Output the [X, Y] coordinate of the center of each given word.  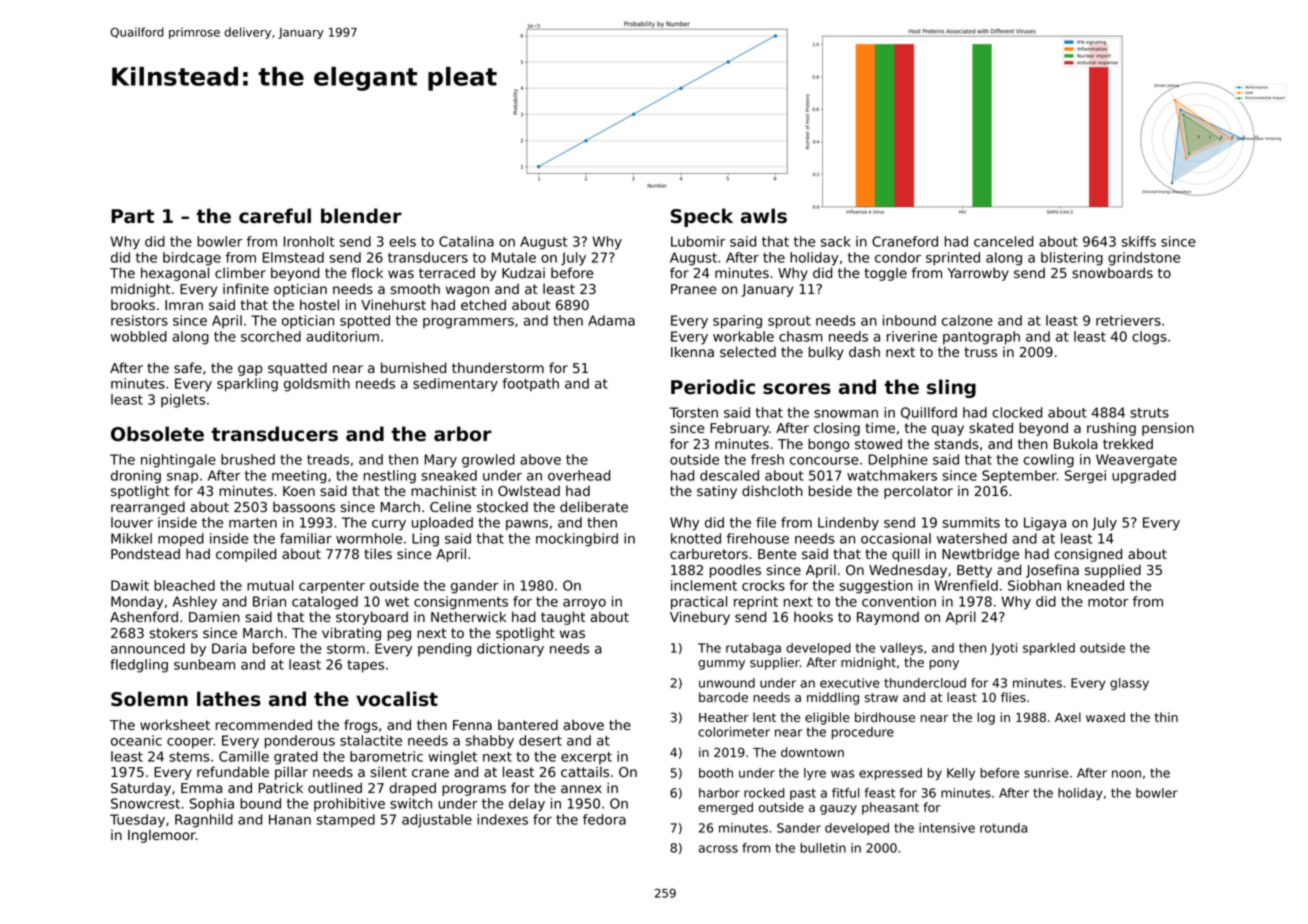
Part [132, 216]
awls [764, 216]
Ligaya [1045, 524]
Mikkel [131, 538]
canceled [1003, 241]
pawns [527, 525]
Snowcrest [145, 803]
